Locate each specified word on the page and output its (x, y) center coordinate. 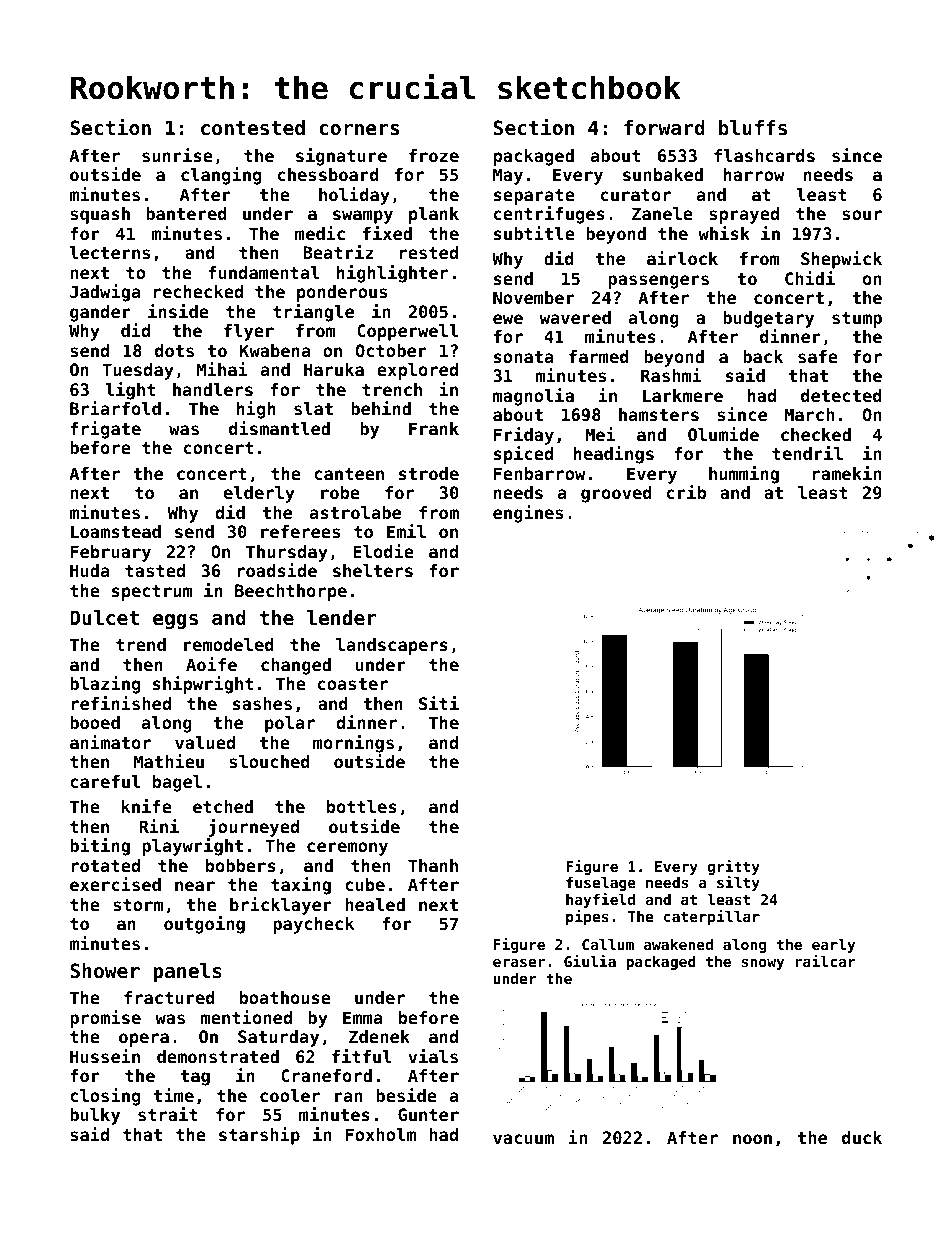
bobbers (241, 865)
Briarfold (115, 408)
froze (434, 155)
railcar (826, 961)
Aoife (211, 664)
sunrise (177, 155)
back (763, 356)
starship (259, 1136)
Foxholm (381, 1134)
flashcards (764, 155)
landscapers (392, 646)
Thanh (433, 865)
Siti (439, 703)
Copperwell (407, 332)
